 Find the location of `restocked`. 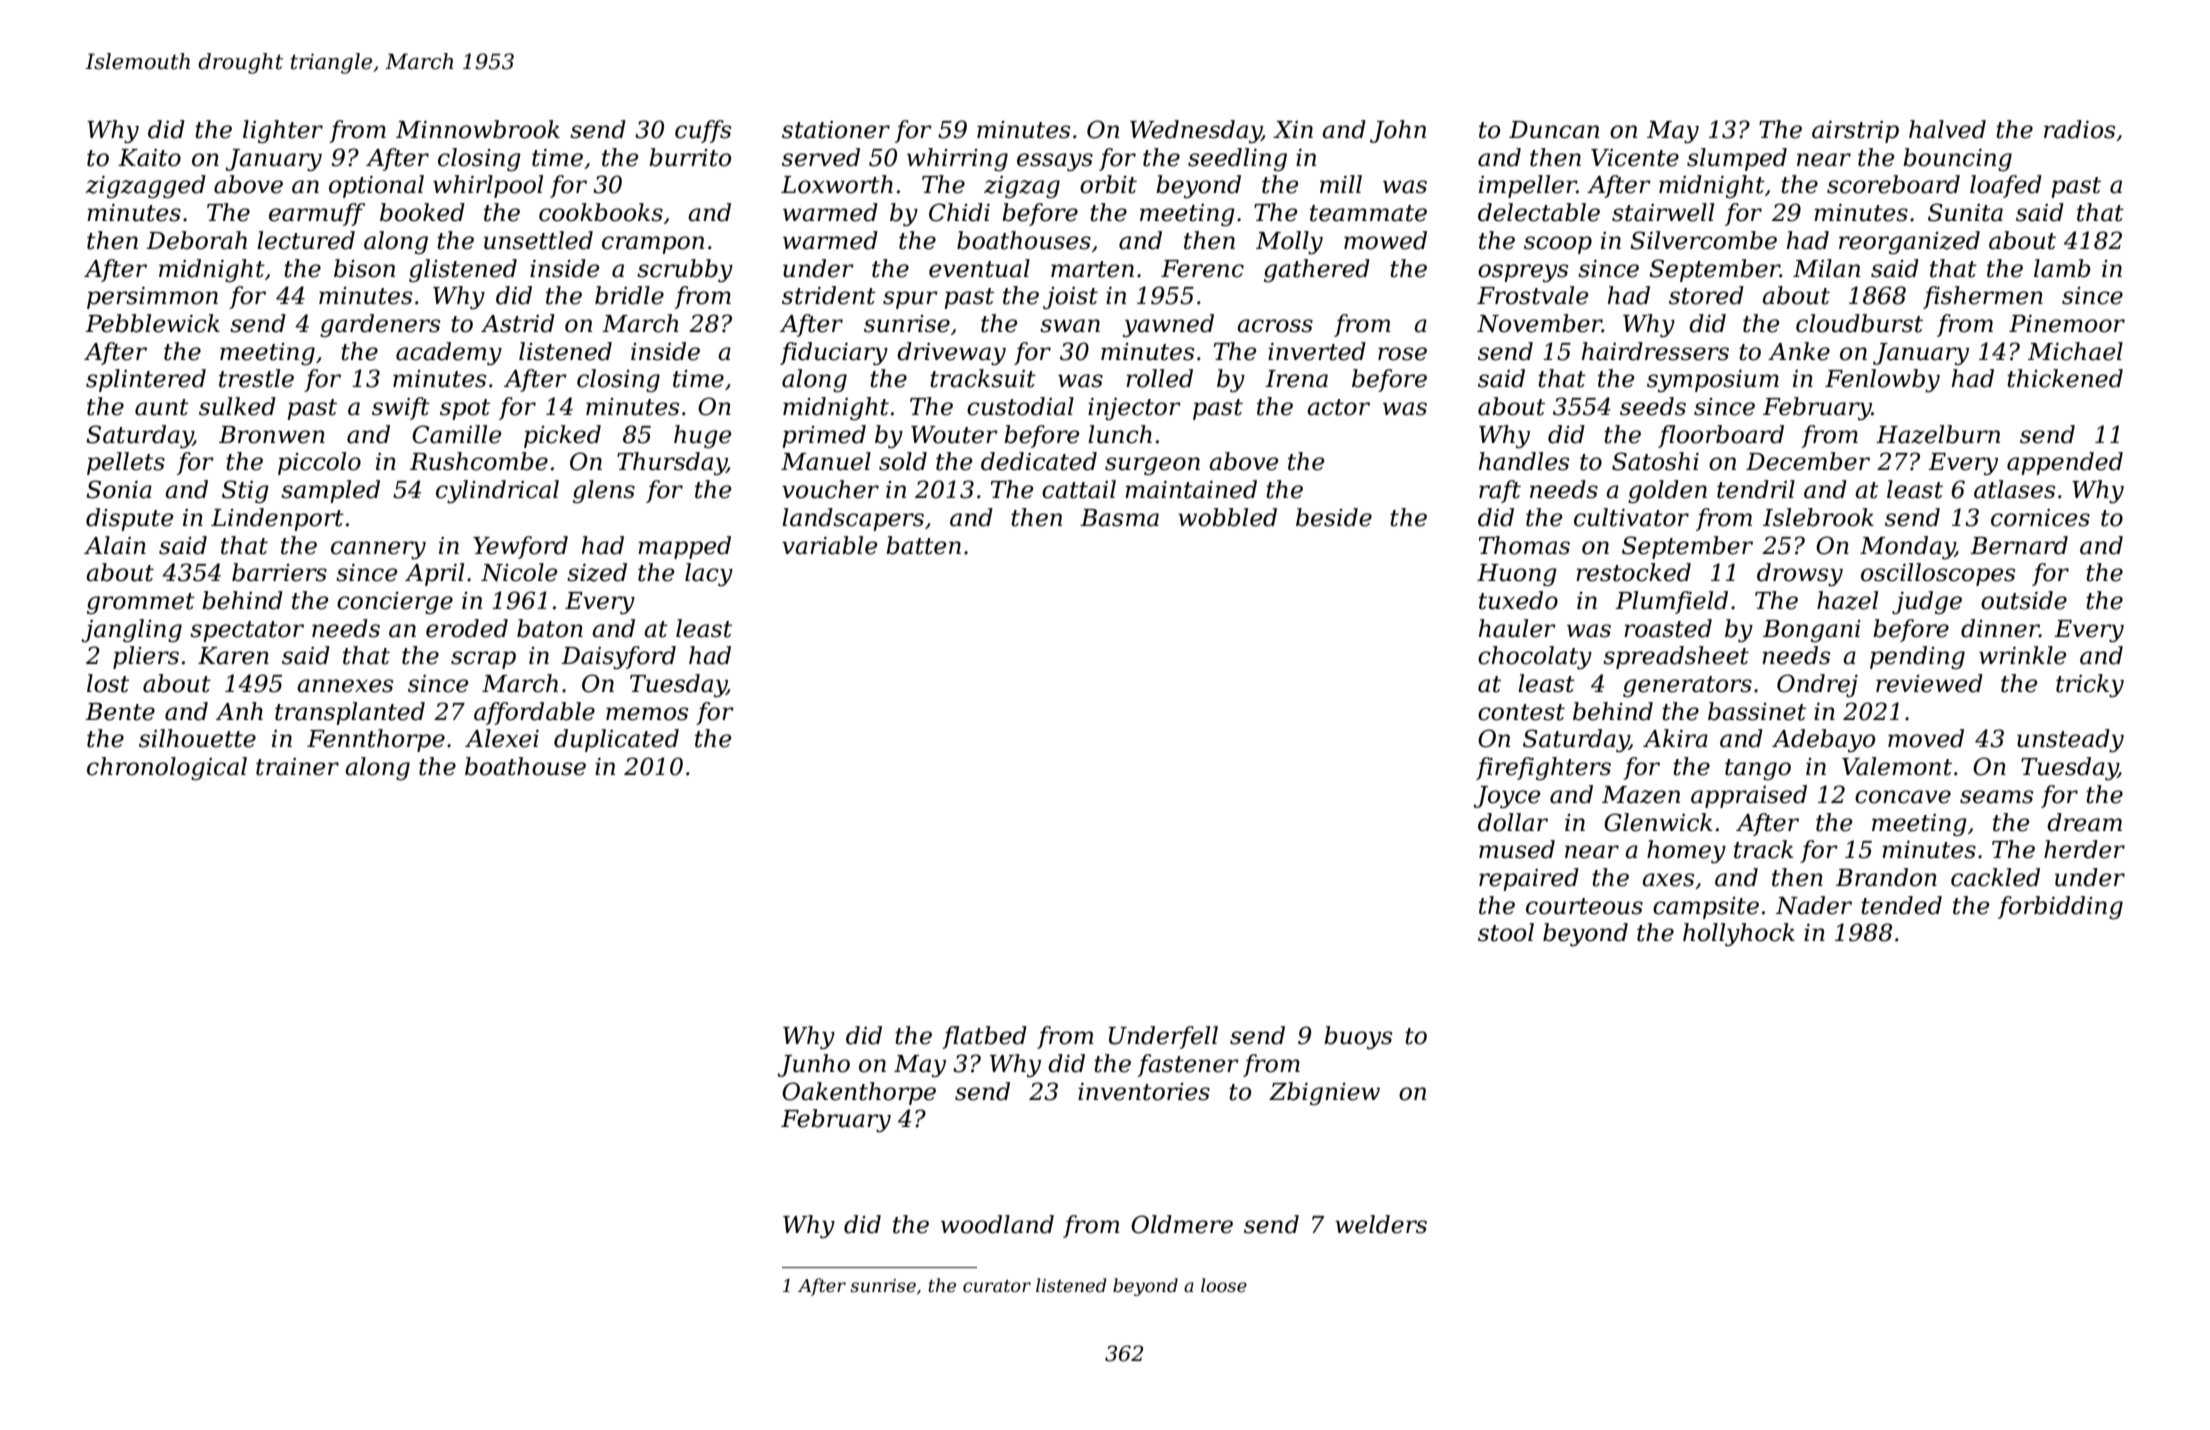

restocked is located at coordinates (1633, 572).
